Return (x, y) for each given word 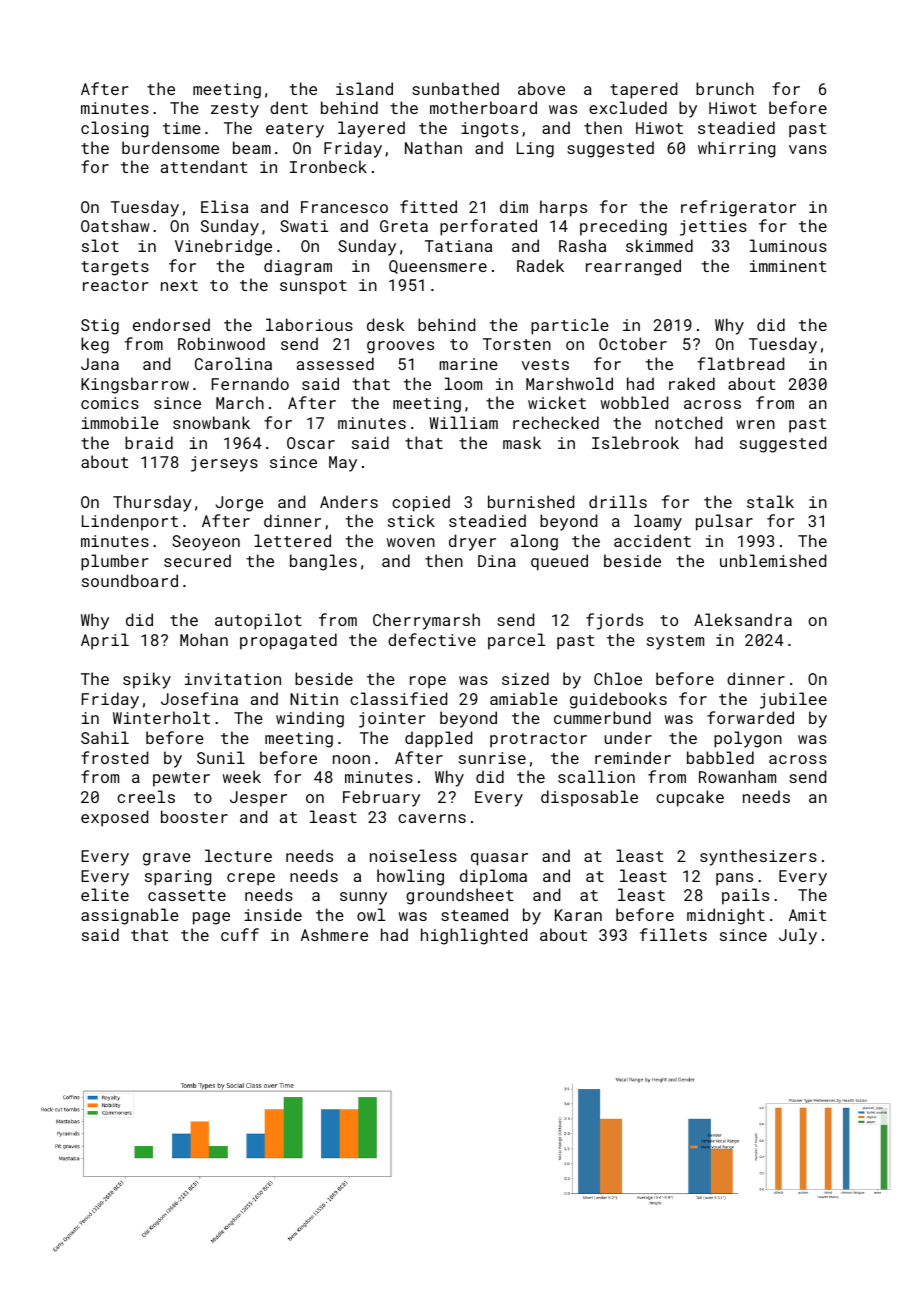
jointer (392, 720)
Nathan (433, 147)
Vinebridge (223, 247)
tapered (643, 90)
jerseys (224, 464)
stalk (770, 501)
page (211, 918)
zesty (235, 110)
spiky (147, 680)
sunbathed (455, 88)
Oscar (311, 443)
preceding (623, 227)
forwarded (750, 717)
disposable (589, 798)
